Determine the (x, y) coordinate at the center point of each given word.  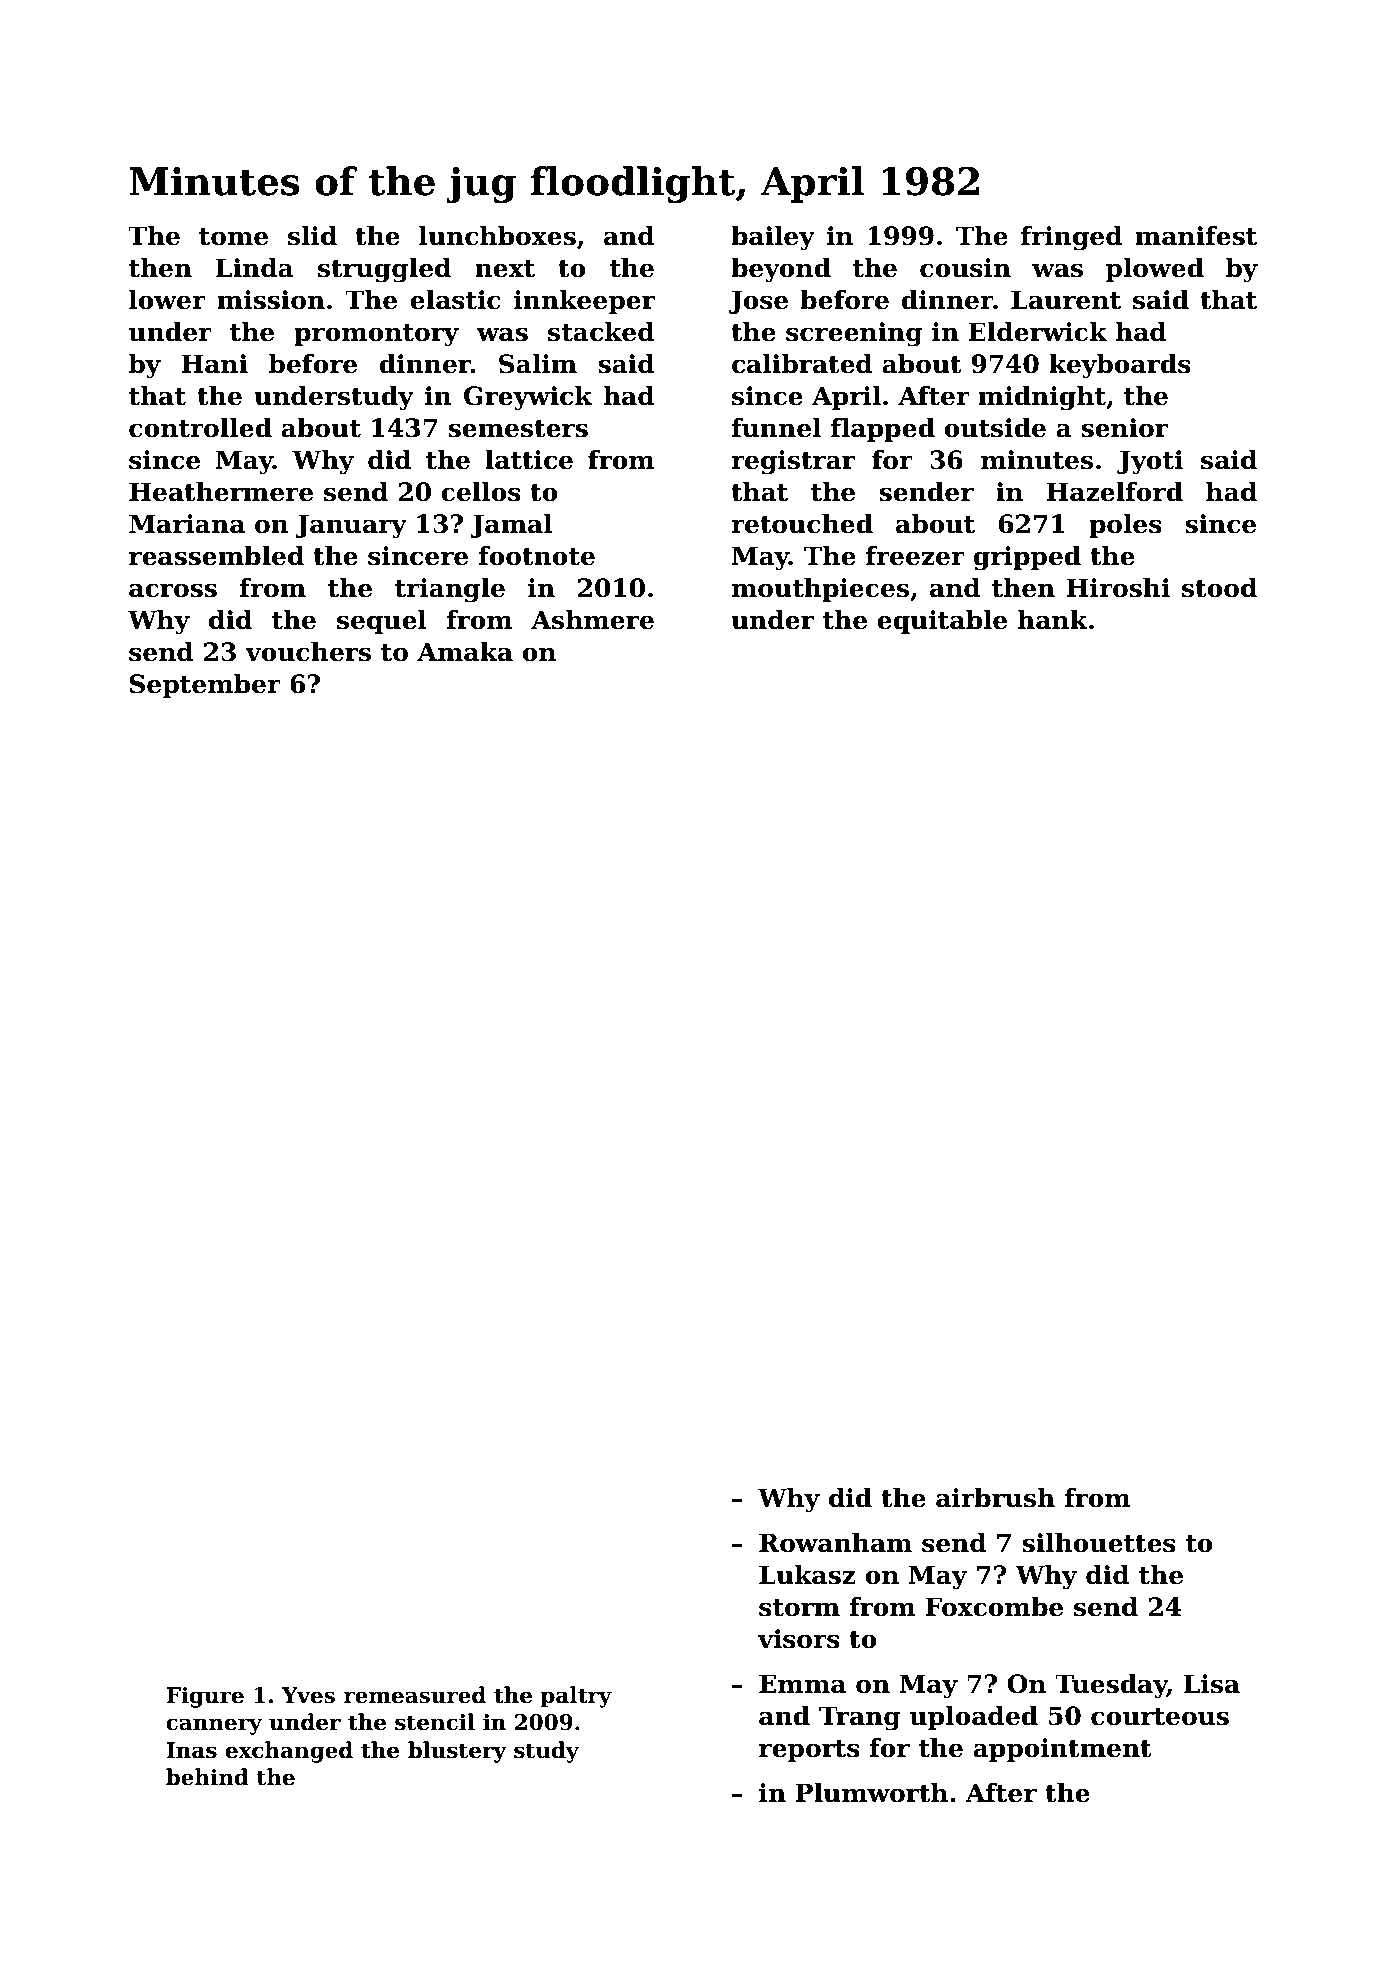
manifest (1196, 236)
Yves (308, 1695)
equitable (942, 622)
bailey (773, 238)
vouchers (308, 652)
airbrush (995, 1498)
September (205, 686)
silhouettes (1099, 1543)
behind (207, 1777)
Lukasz (807, 1575)
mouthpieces (820, 590)
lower (167, 300)
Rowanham (835, 1543)
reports (809, 1751)
